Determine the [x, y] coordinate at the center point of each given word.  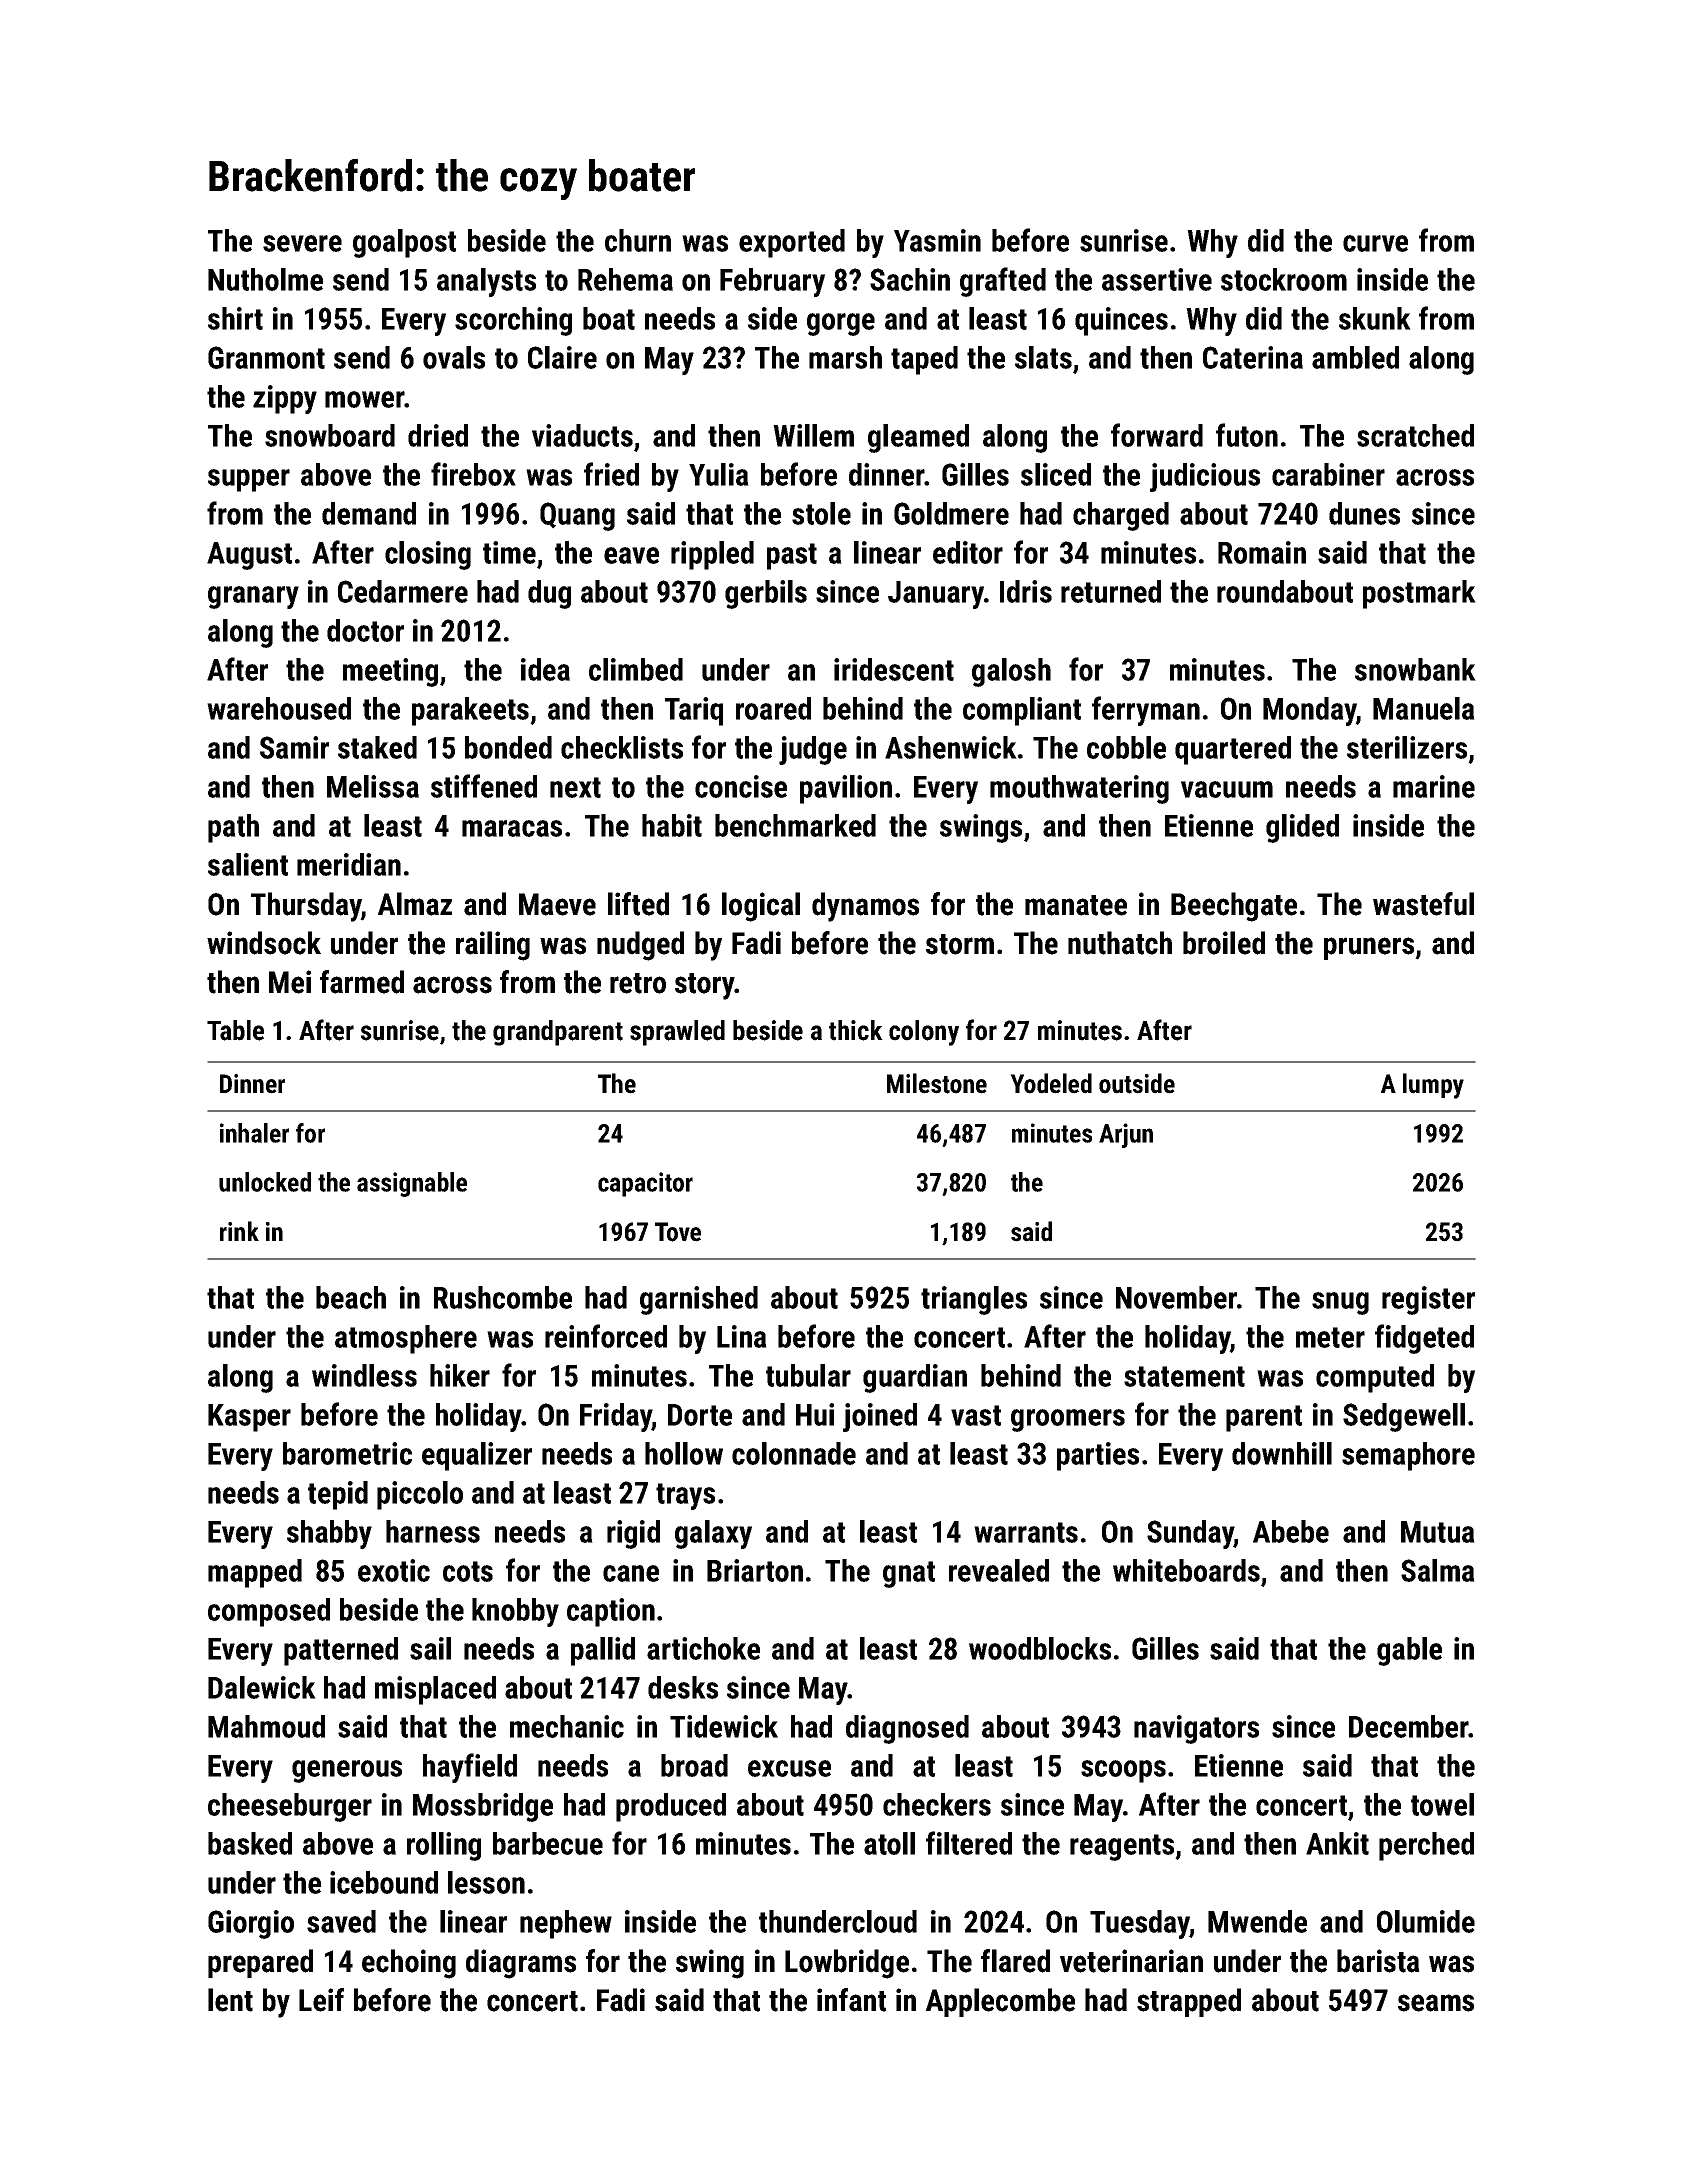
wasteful [1423, 904]
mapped [255, 1573]
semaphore [1408, 1456]
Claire [562, 357]
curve [1375, 243]
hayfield [470, 1768]
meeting [390, 672]
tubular [808, 1375]
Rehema [625, 279]
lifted [638, 904]
